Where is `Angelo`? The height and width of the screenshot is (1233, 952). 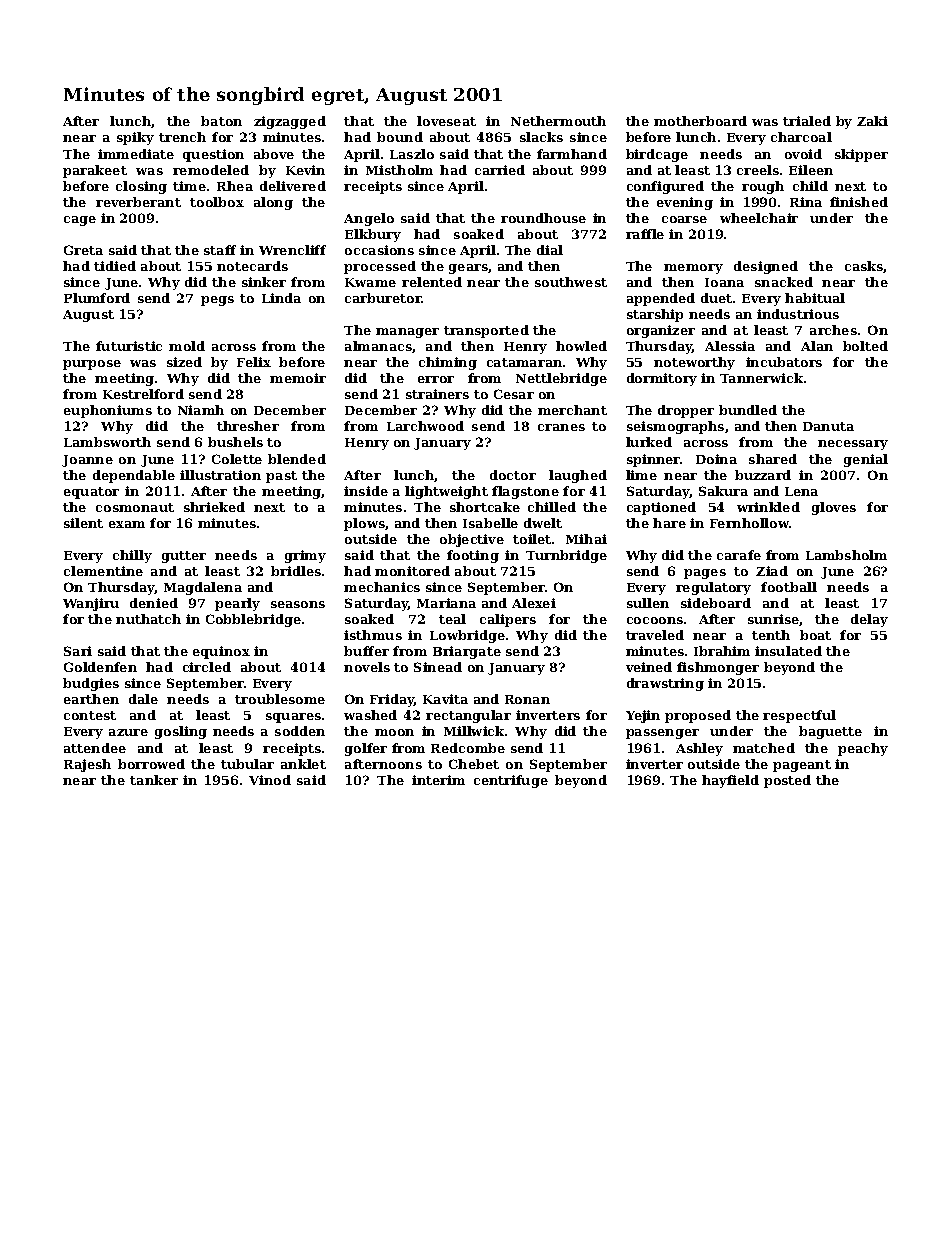 Angelo is located at coordinates (369, 219).
